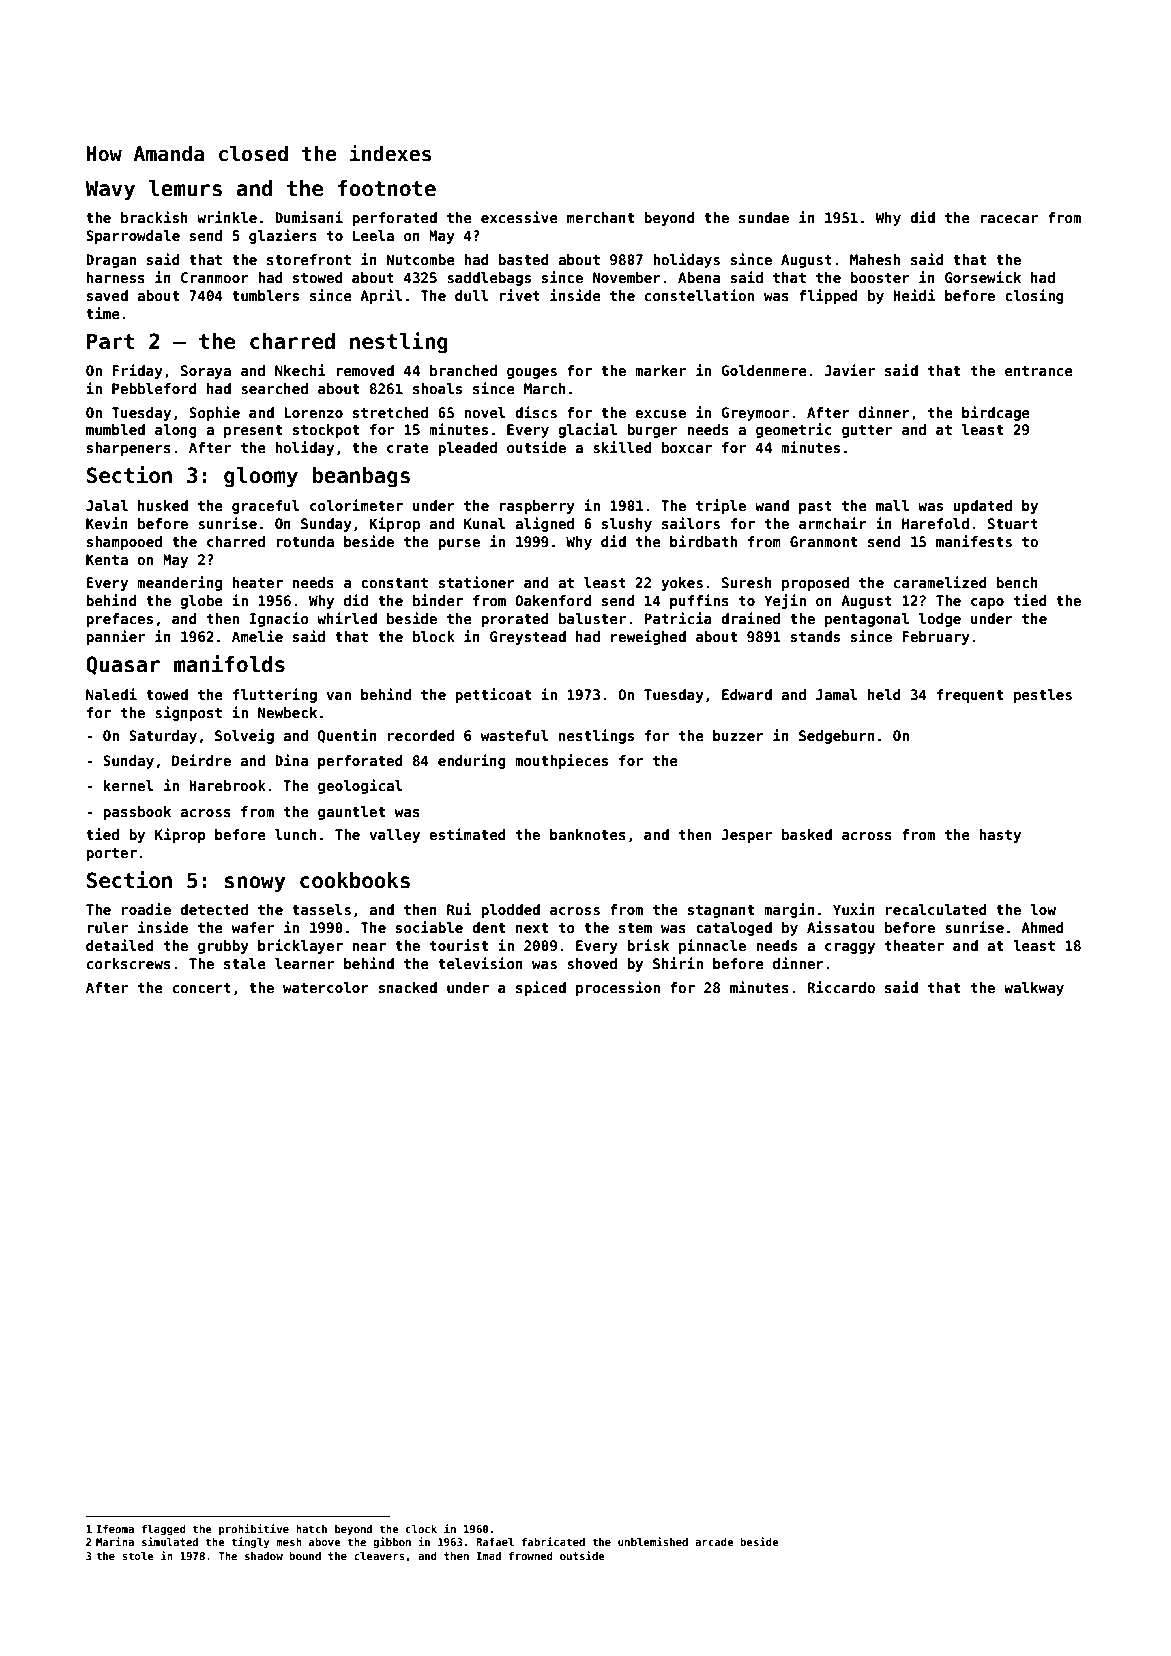 The height and width of the screenshot is (1656, 1171). Describe the element at coordinates (137, 813) in the screenshot. I see `passbook` at that location.
